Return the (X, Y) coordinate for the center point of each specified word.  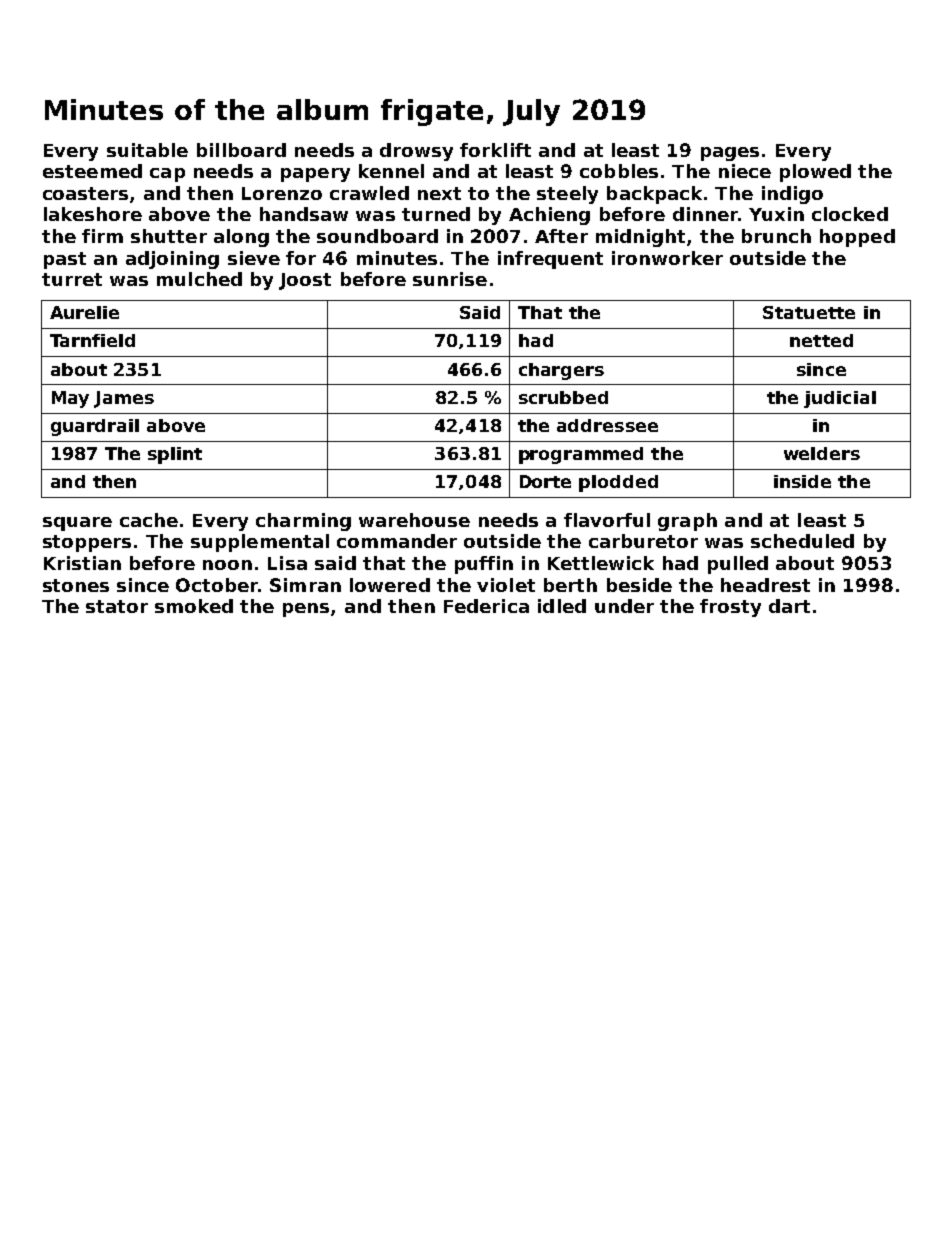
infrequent (550, 260)
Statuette (809, 312)
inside (802, 481)
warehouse (414, 520)
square (77, 524)
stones (76, 585)
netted (821, 340)
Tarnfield (92, 340)
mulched (199, 279)
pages (730, 154)
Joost (305, 281)
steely (567, 195)
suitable (147, 150)
